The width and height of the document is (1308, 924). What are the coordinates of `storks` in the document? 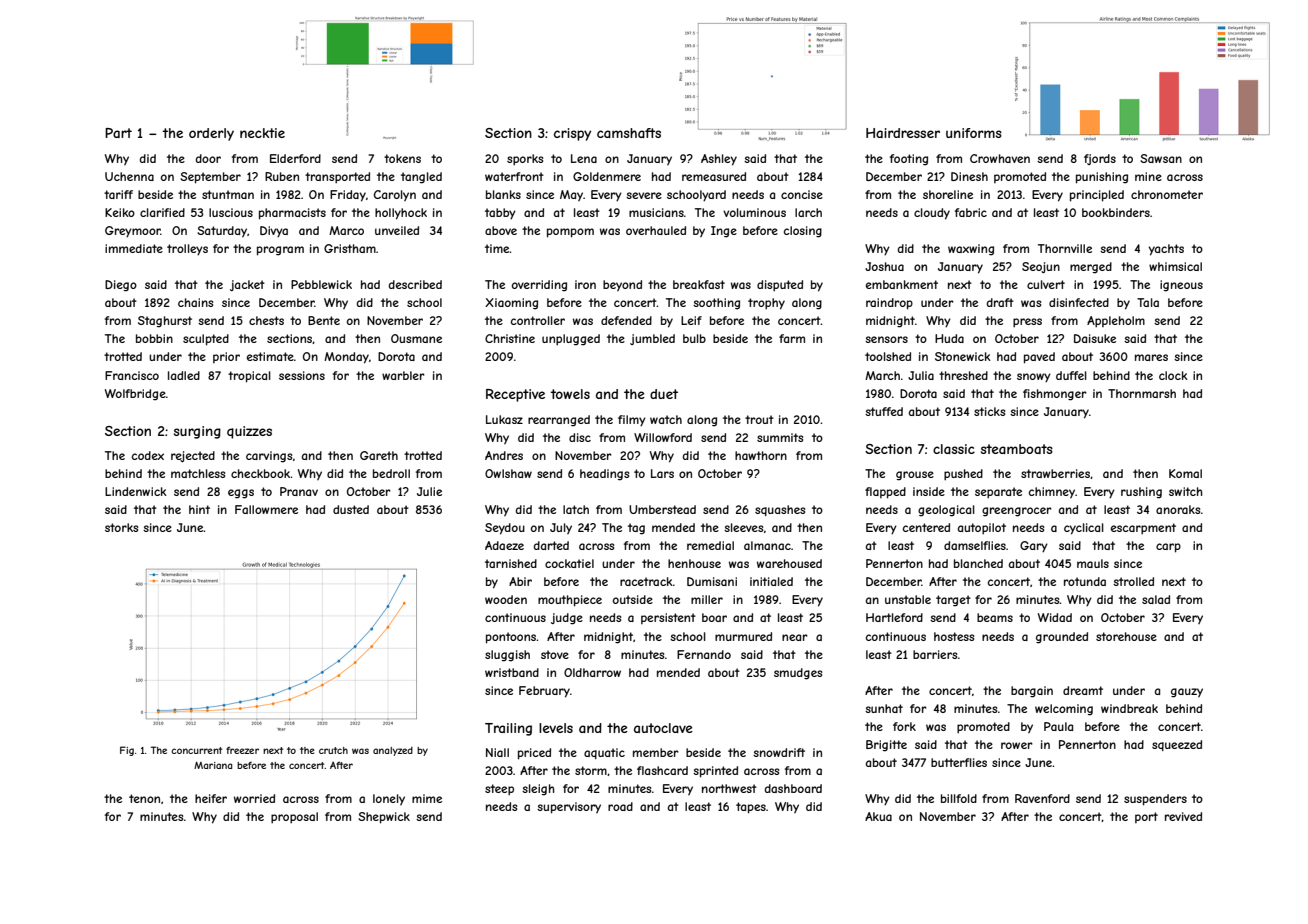 It's located at (121, 527).
